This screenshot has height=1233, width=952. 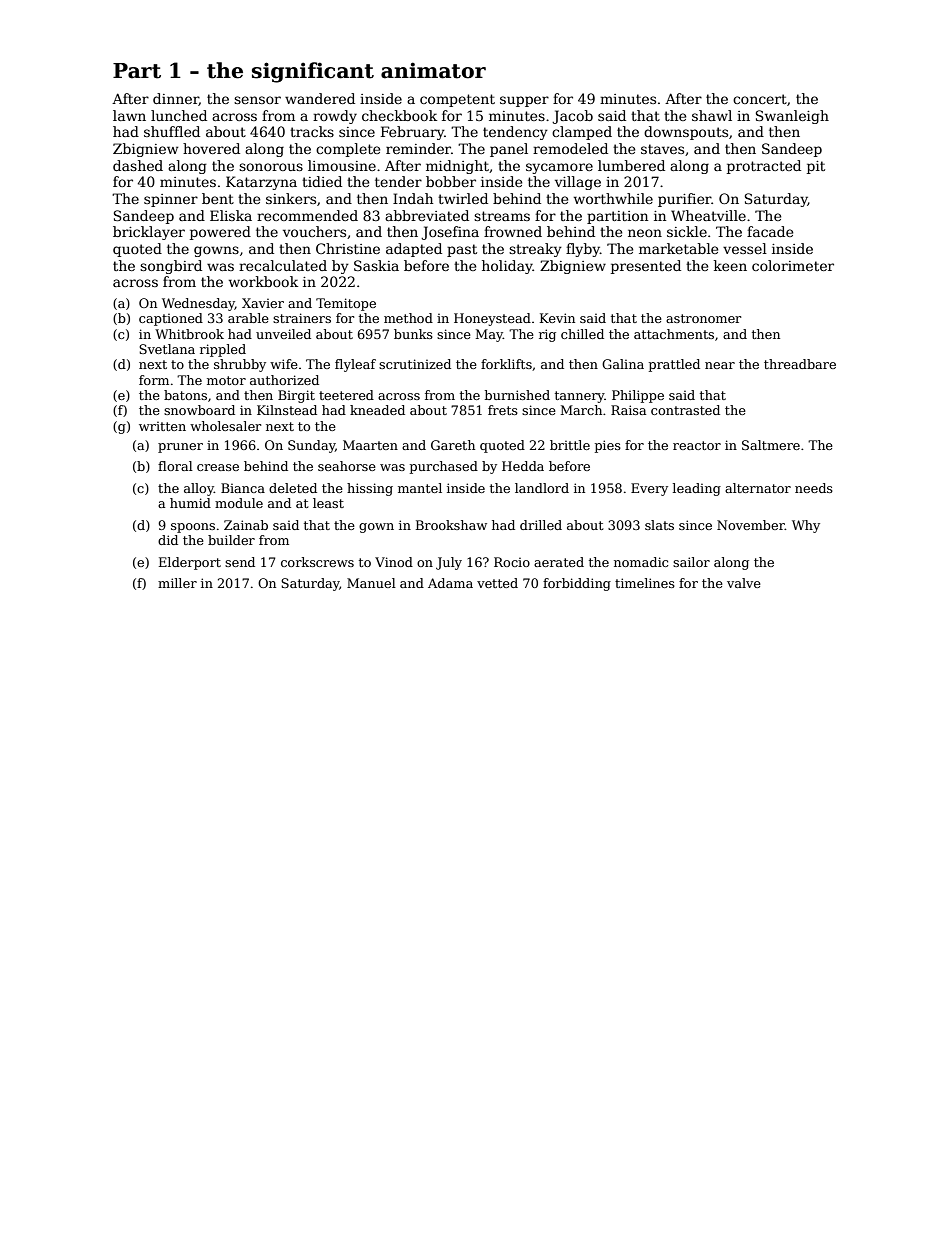 I want to click on animator, so click(x=433, y=70).
